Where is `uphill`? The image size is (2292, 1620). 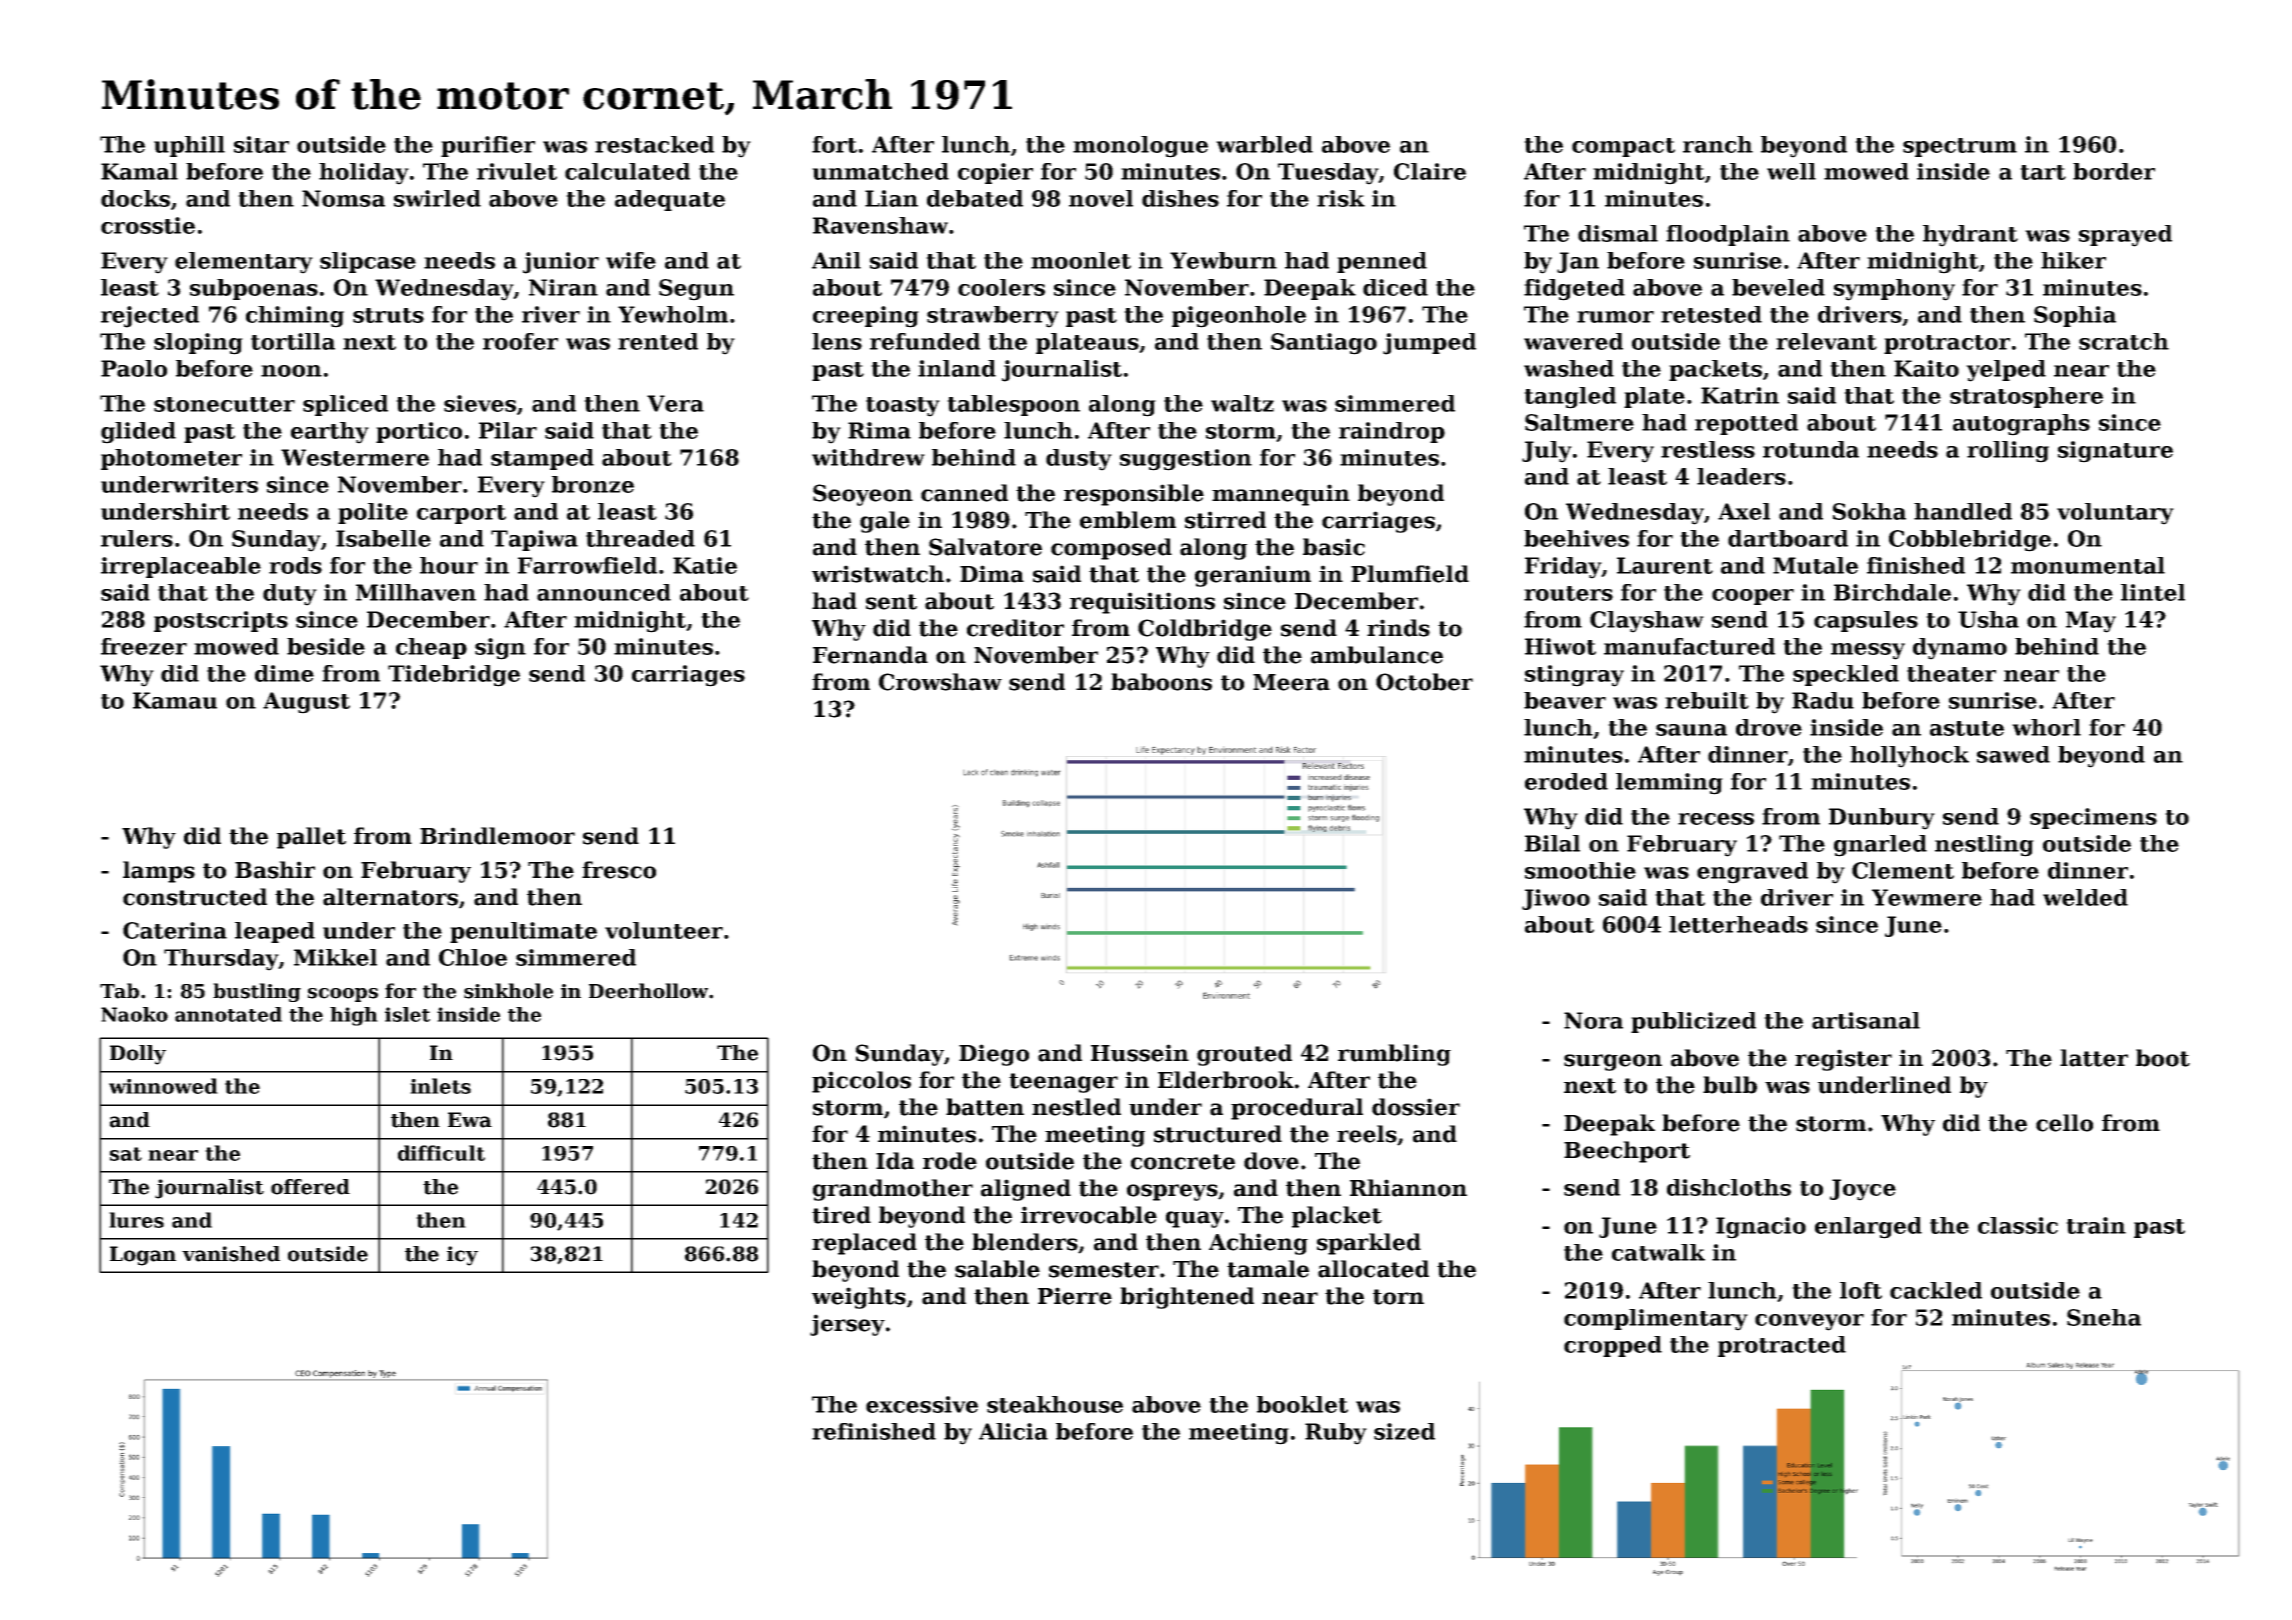 uphill is located at coordinates (189, 146).
